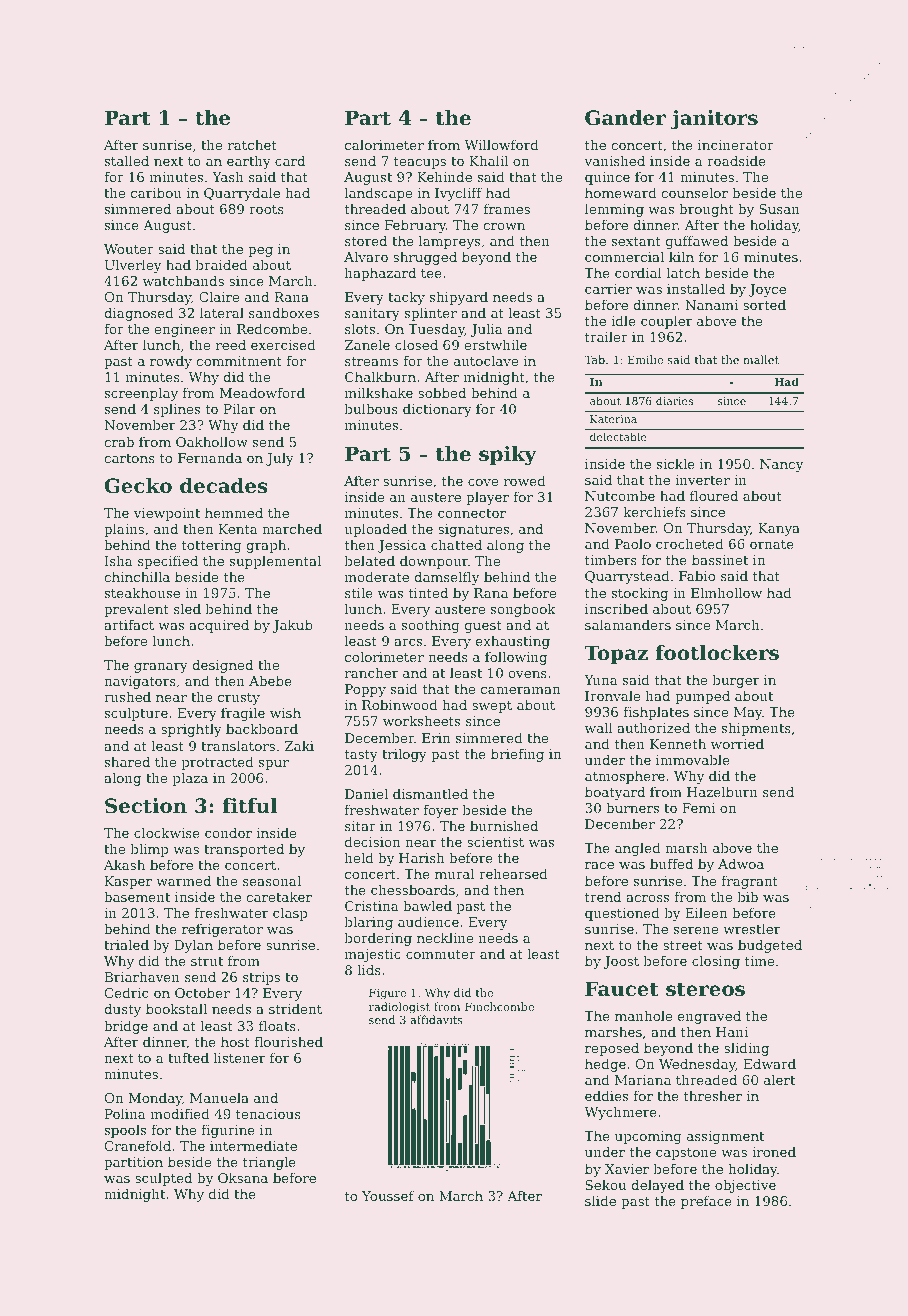  What do you see at coordinates (504, 825) in the screenshot?
I see `burnished` at bounding box center [504, 825].
